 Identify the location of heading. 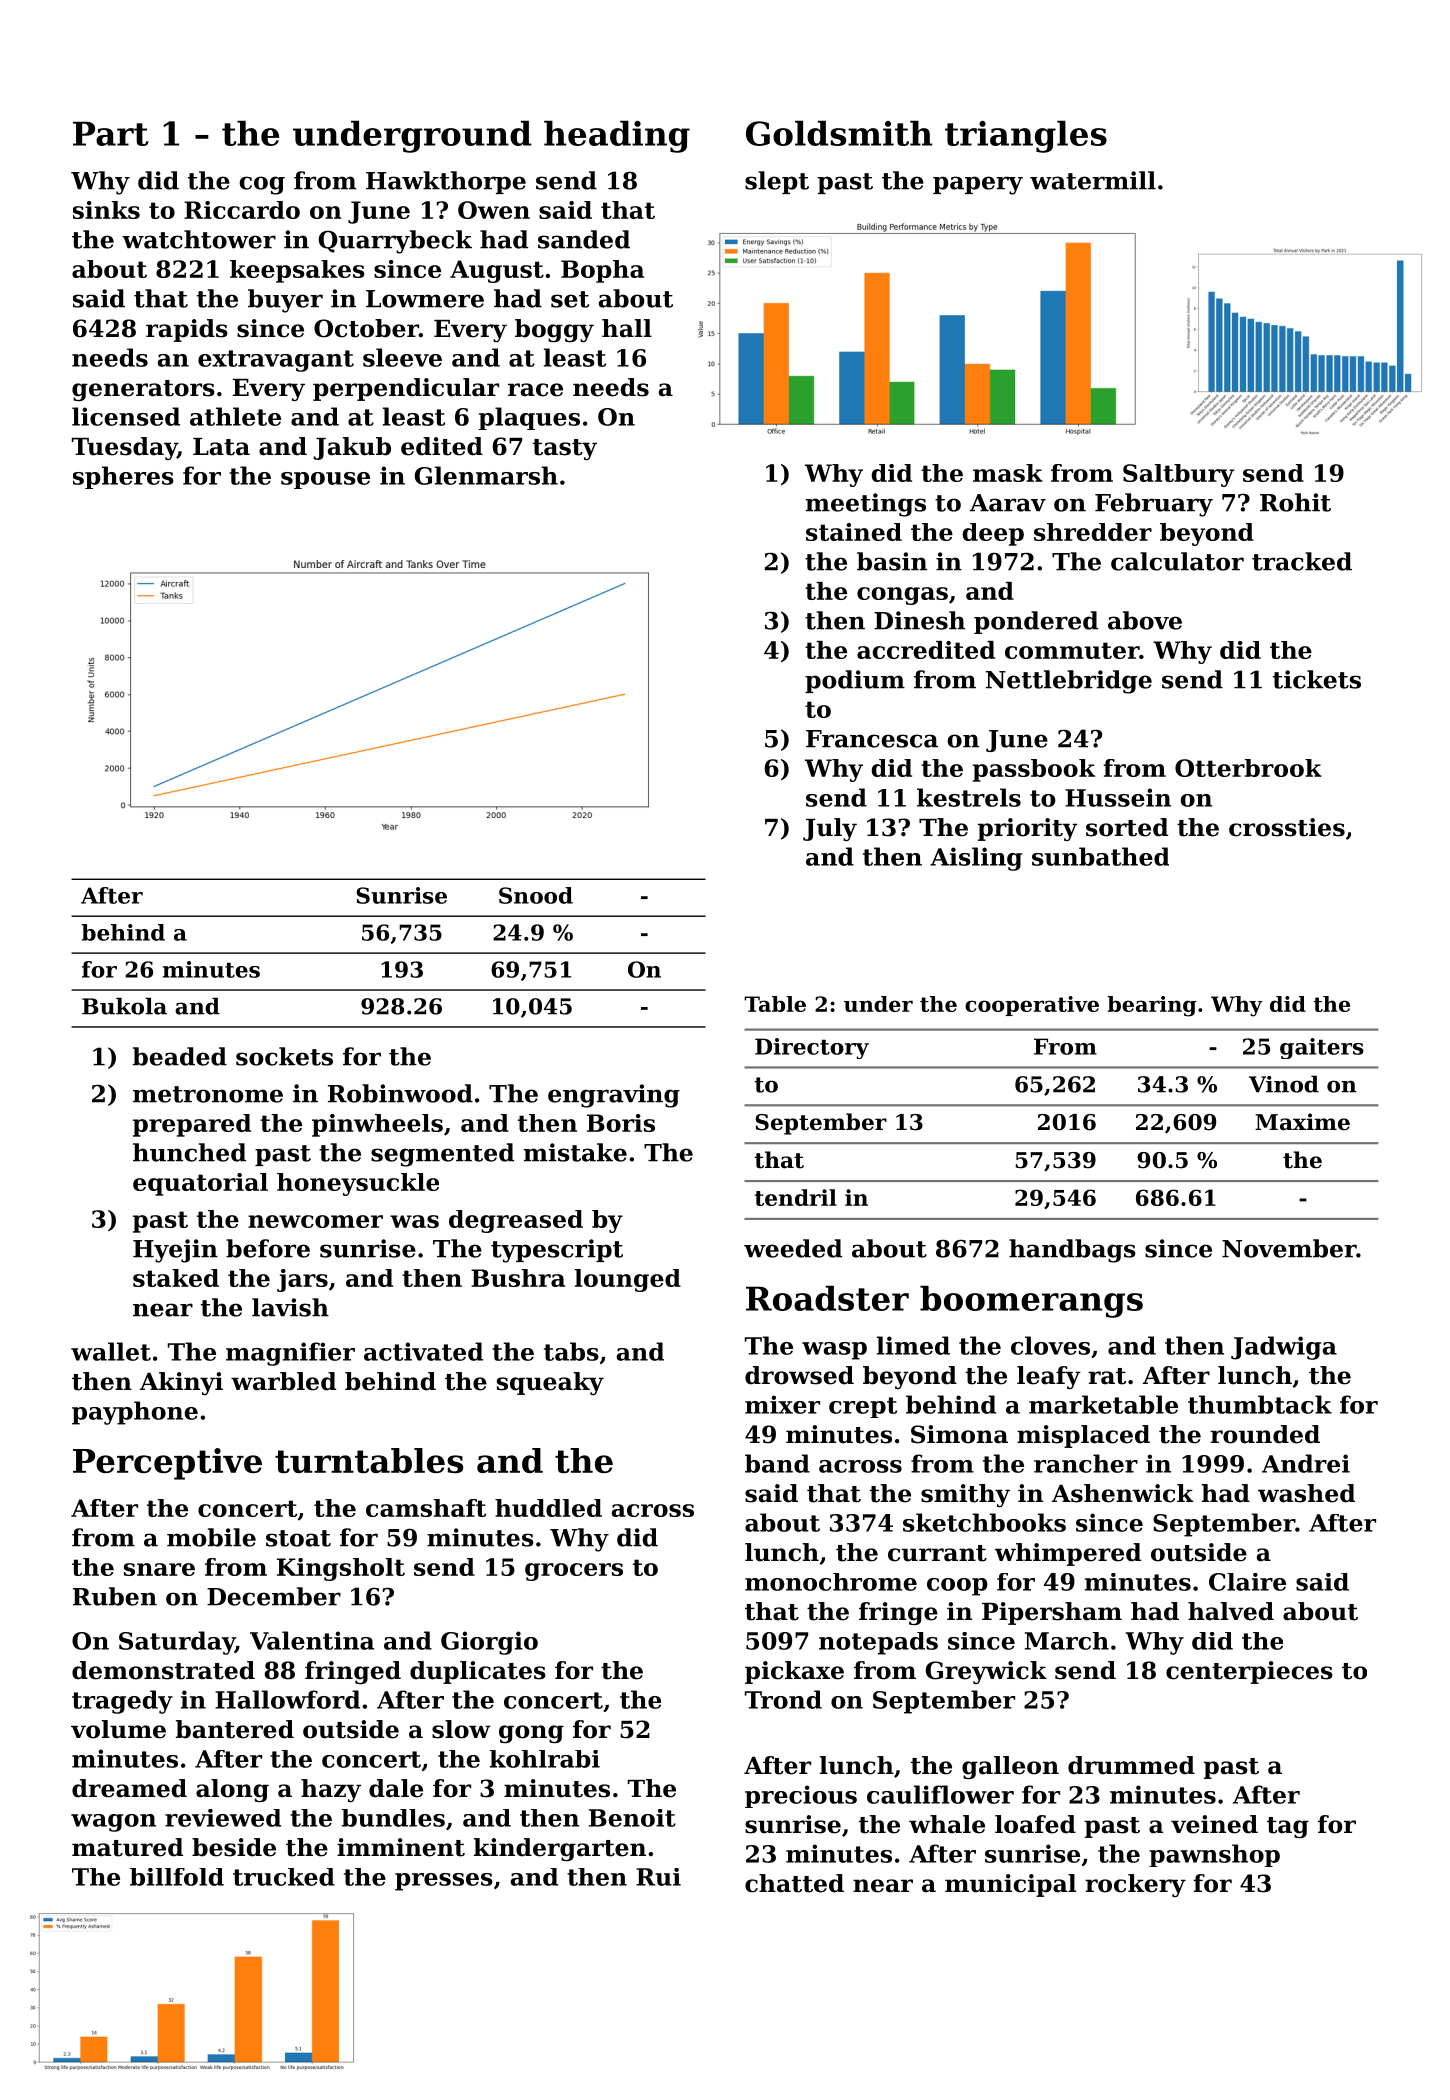
(617, 136).
